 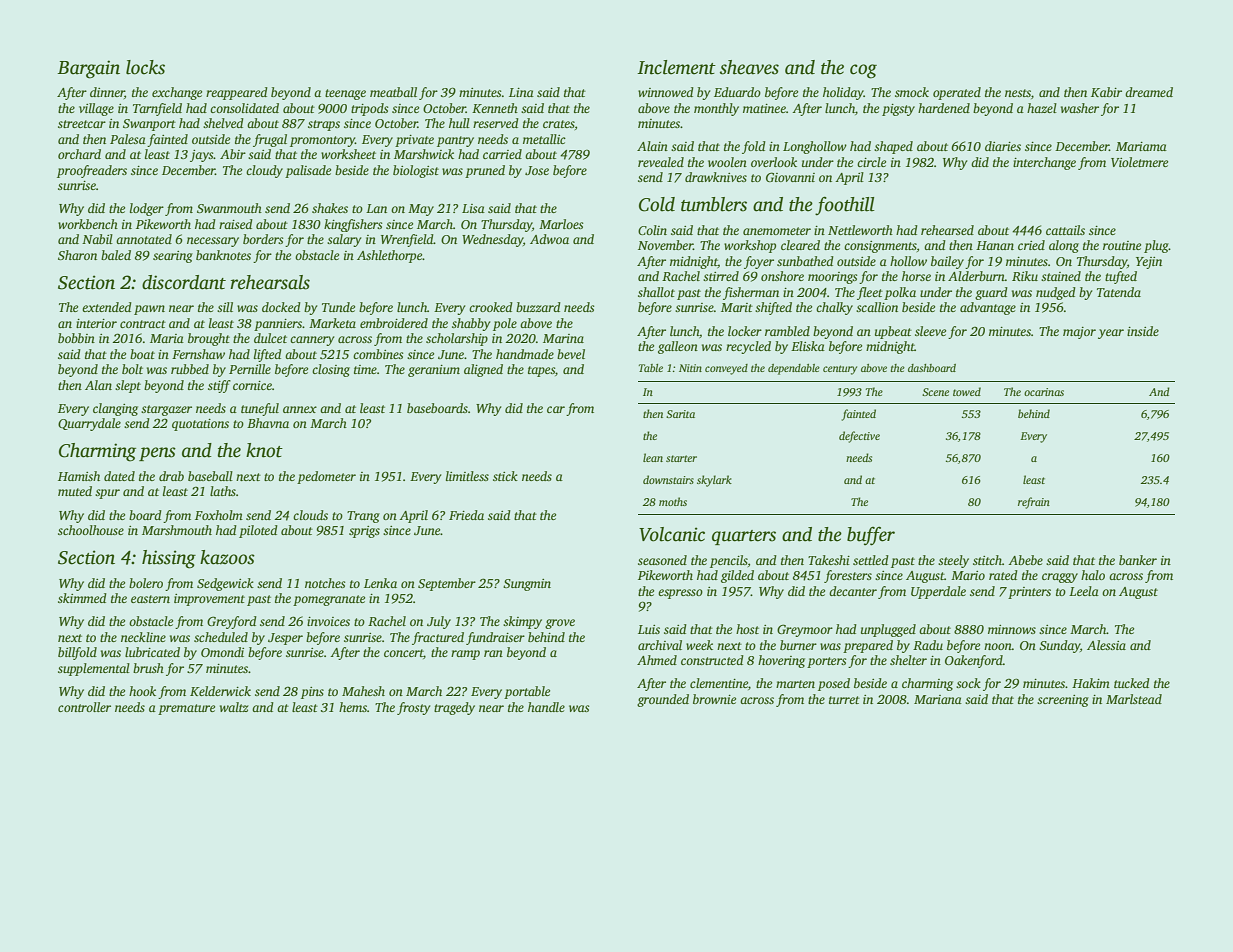 I want to click on shaped, so click(x=893, y=147).
